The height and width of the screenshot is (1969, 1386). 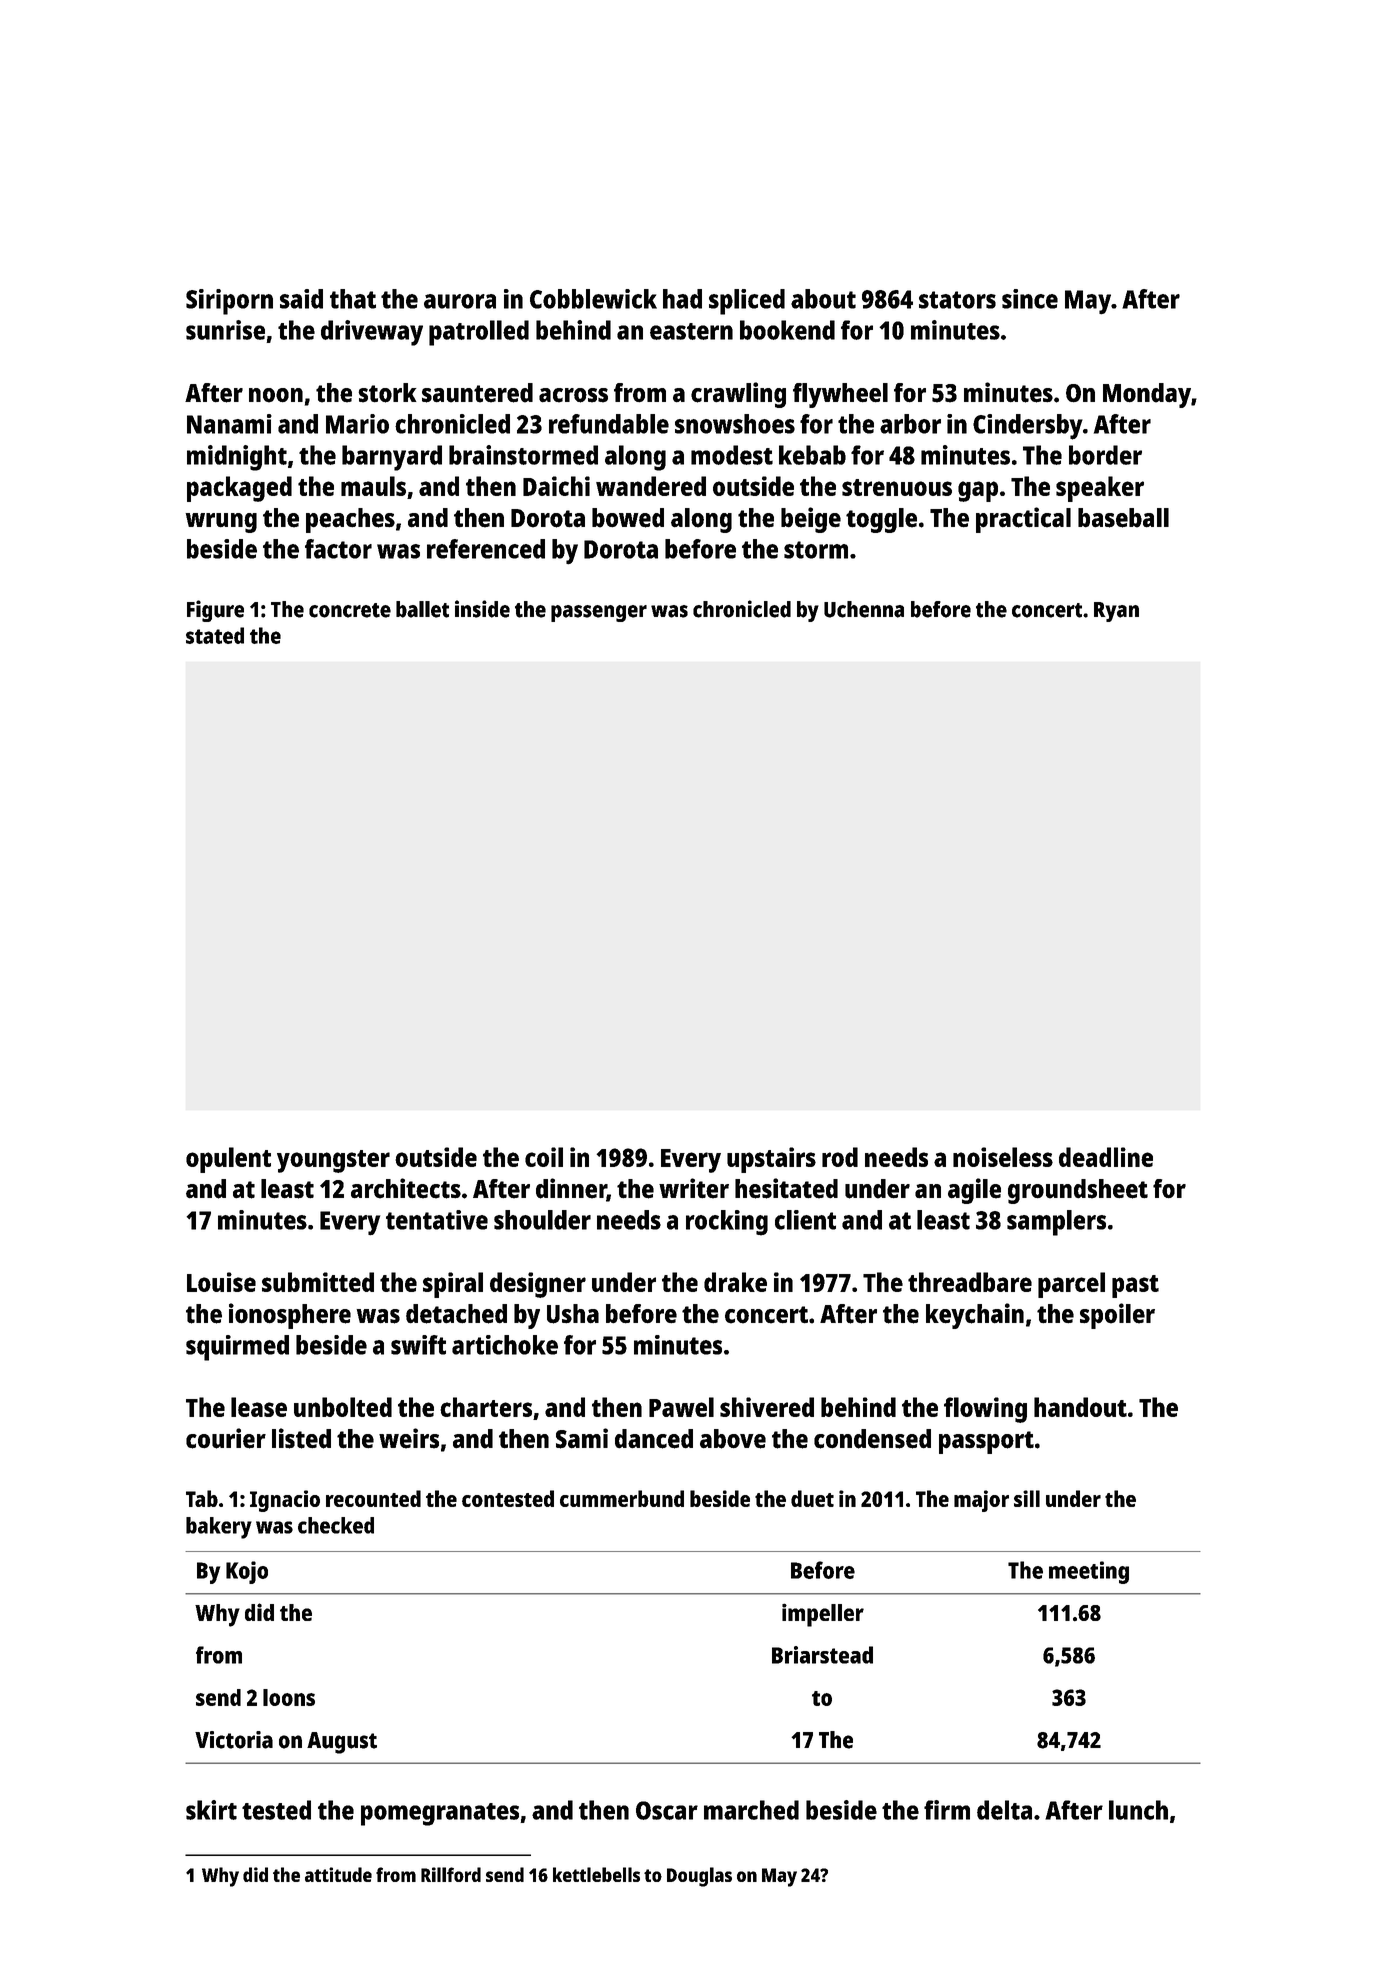 I want to click on checked, so click(x=336, y=1525).
